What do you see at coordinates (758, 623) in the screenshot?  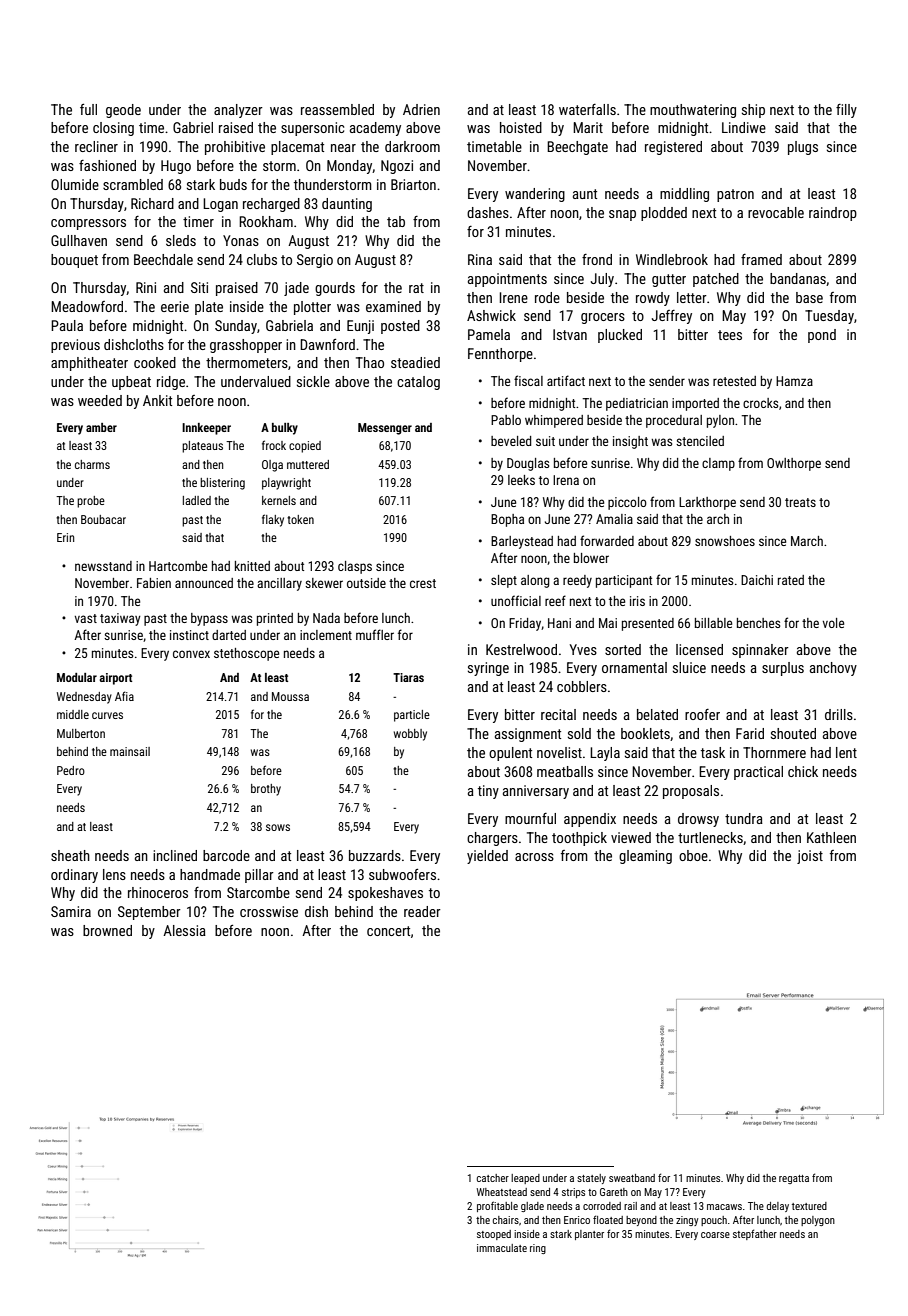 I see `benches` at bounding box center [758, 623].
